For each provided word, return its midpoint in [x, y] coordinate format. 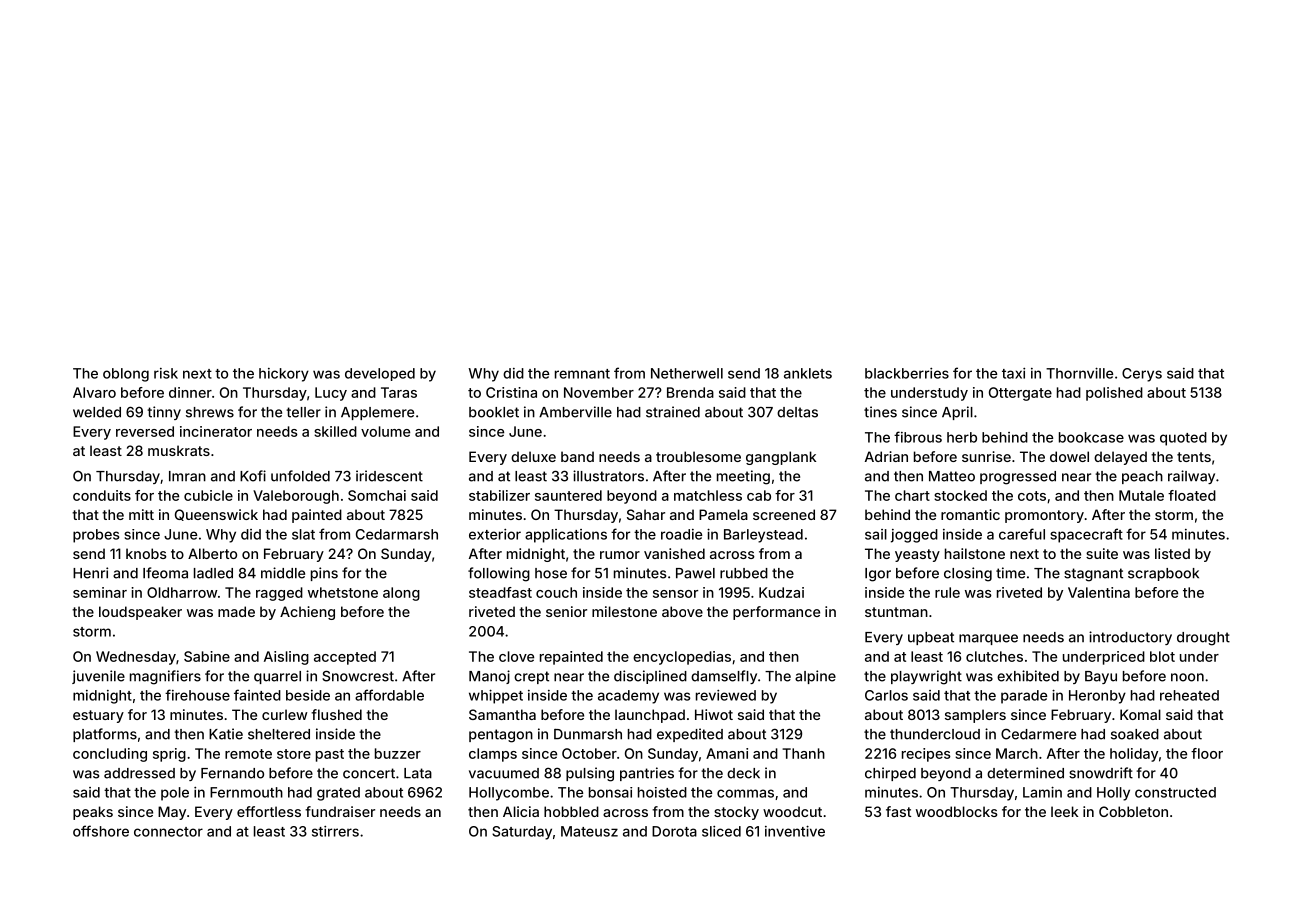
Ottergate [1020, 394]
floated [1192, 495]
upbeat [931, 638]
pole [175, 794]
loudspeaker [140, 613]
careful [1022, 534]
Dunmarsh [588, 734]
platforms [105, 735]
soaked [1135, 734]
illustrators [608, 476]
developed [380, 374]
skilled [335, 431]
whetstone [343, 592]
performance [776, 613]
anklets [808, 373]
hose [551, 573]
